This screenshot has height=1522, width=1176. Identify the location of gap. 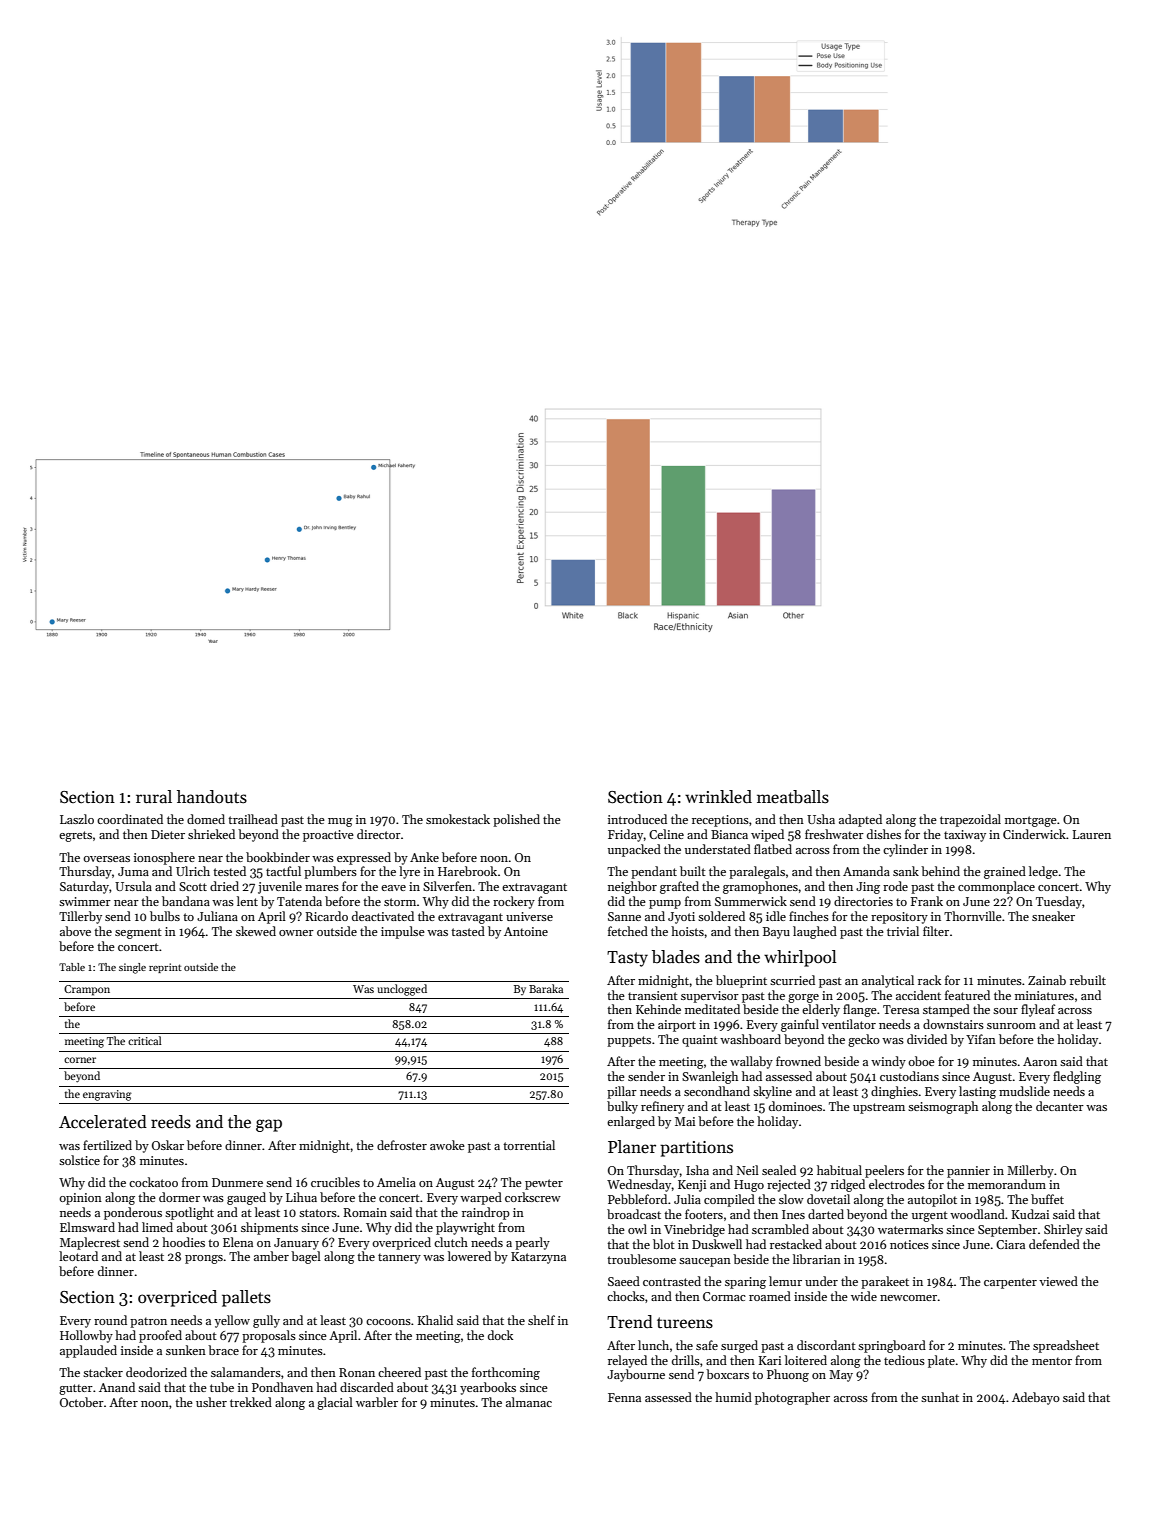
(269, 1125).
